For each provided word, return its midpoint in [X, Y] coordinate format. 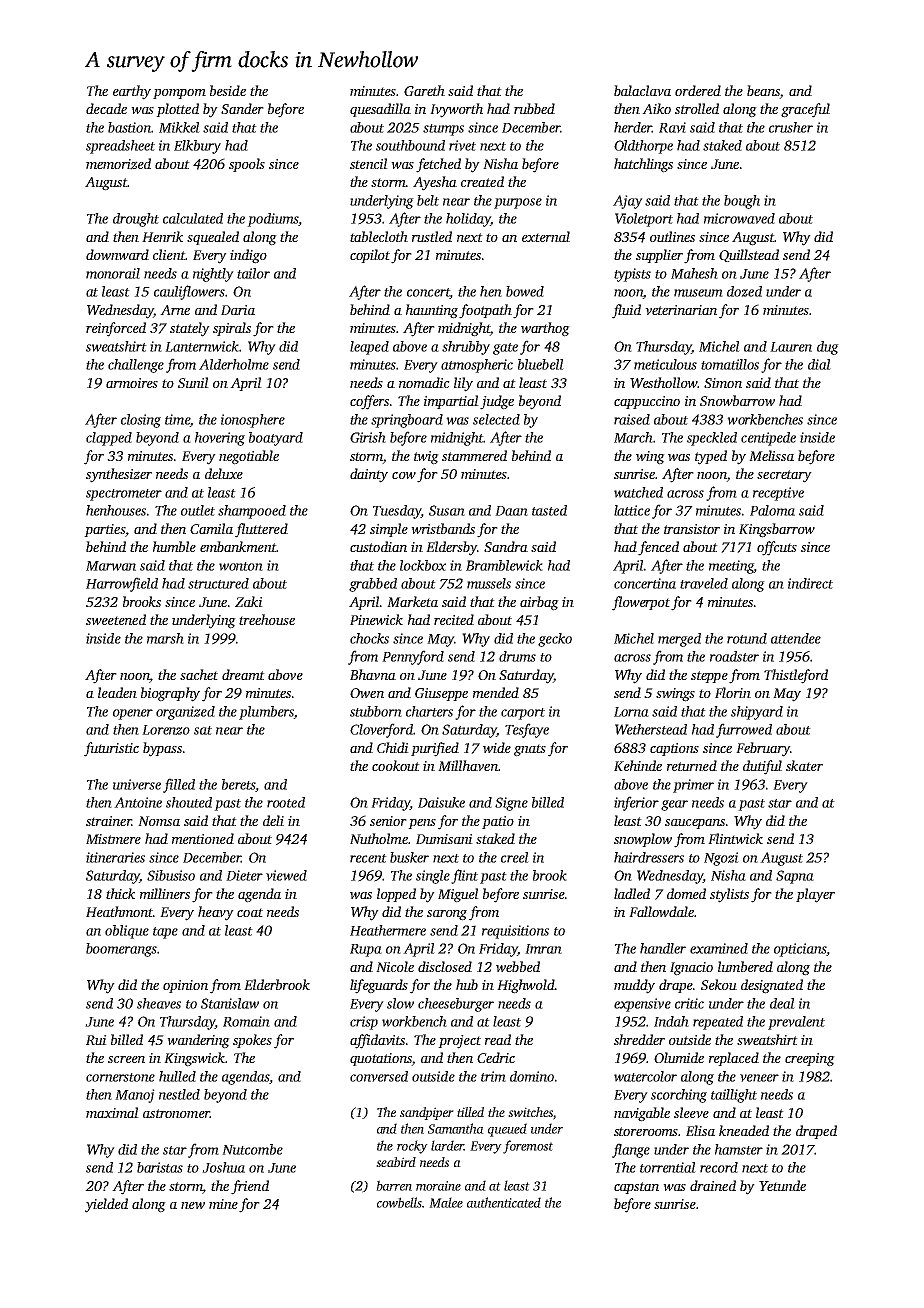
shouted [189, 802]
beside [228, 90]
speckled [712, 439]
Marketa [412, 601]
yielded [106, 1205]
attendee [796, 638]
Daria [238, 310]
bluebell [541, 364]
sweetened [116, 619]
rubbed [534, 108]
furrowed [744, 730]
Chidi [393, 747]
